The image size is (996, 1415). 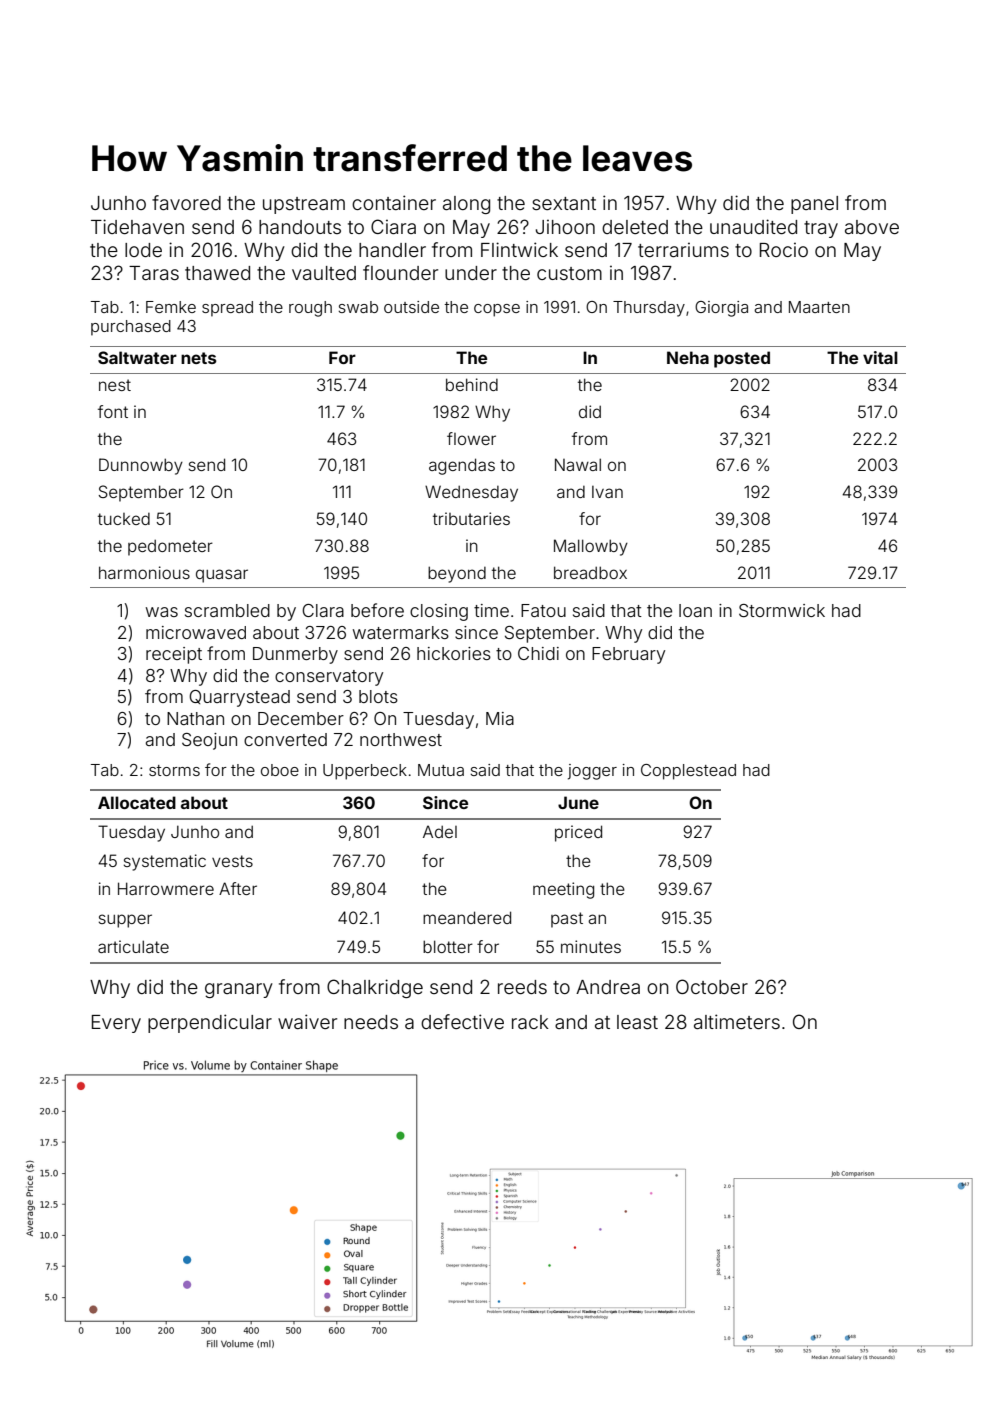 I want to click on minutes, so click(x=591, y=946).
